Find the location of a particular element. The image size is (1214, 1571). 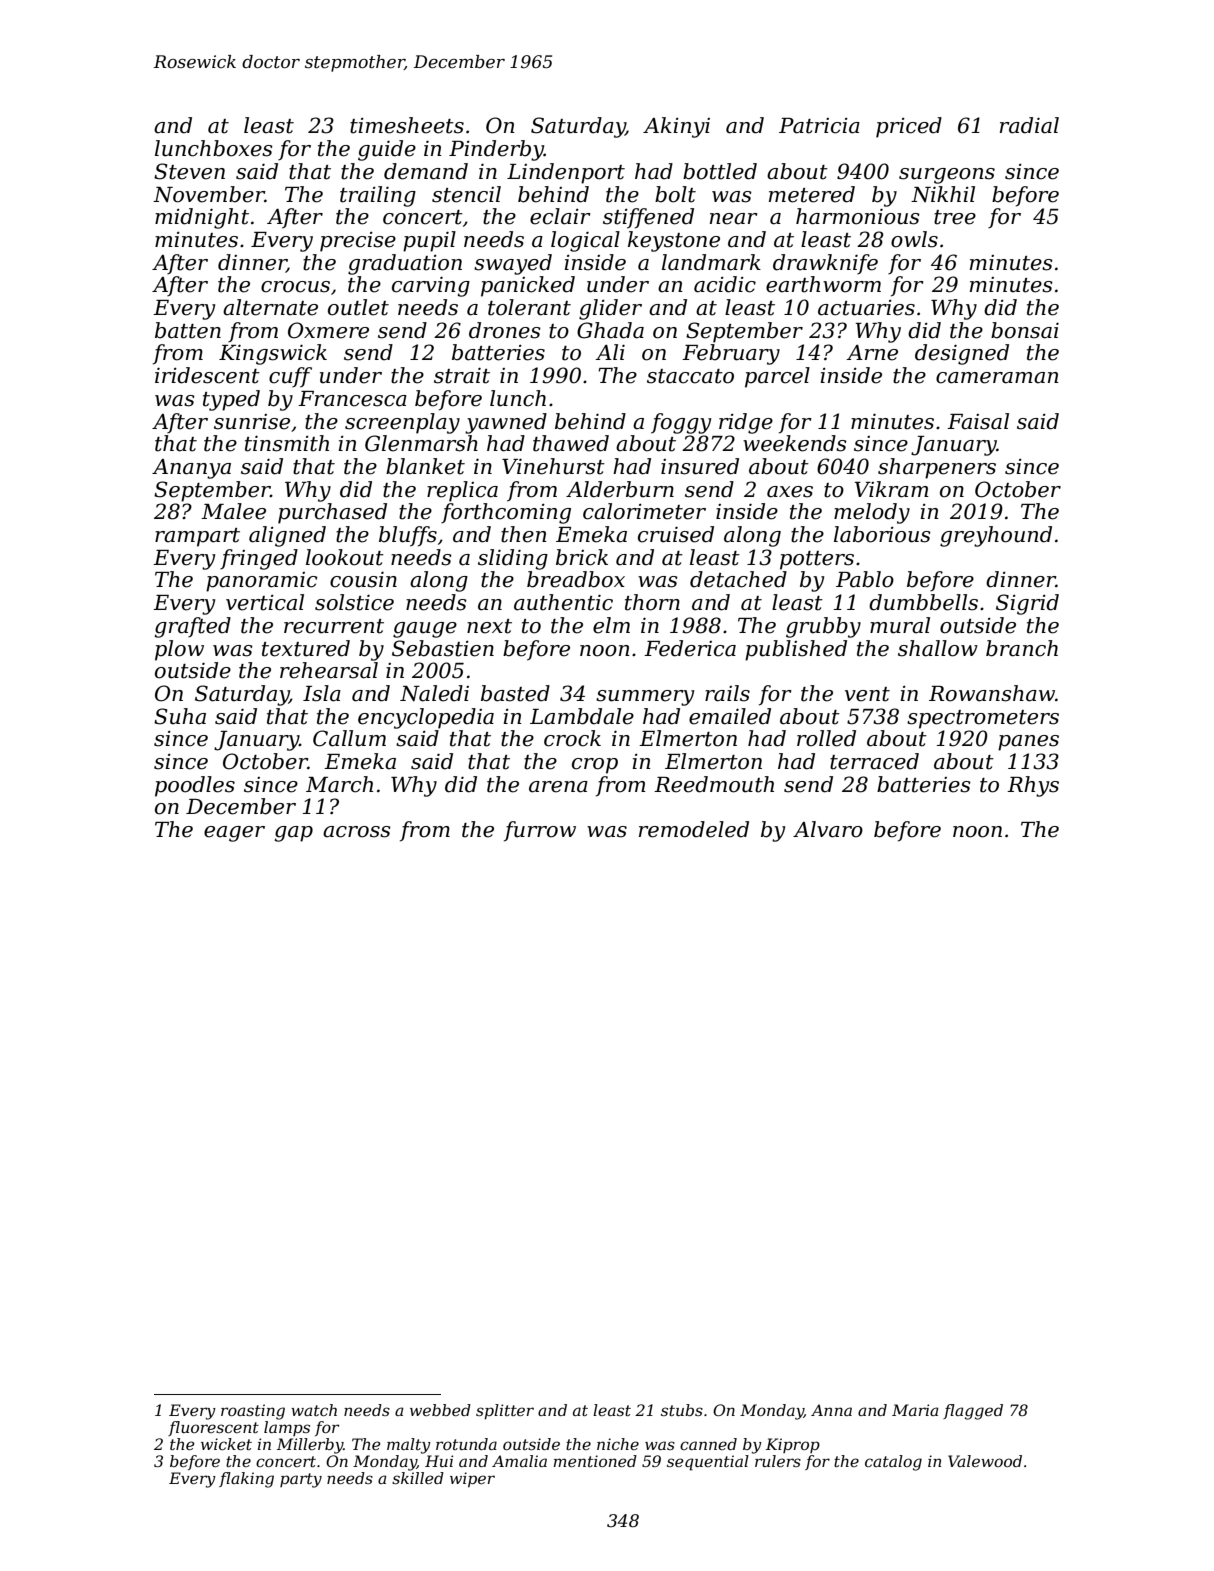

batten is located at coordinates (188, 330).
